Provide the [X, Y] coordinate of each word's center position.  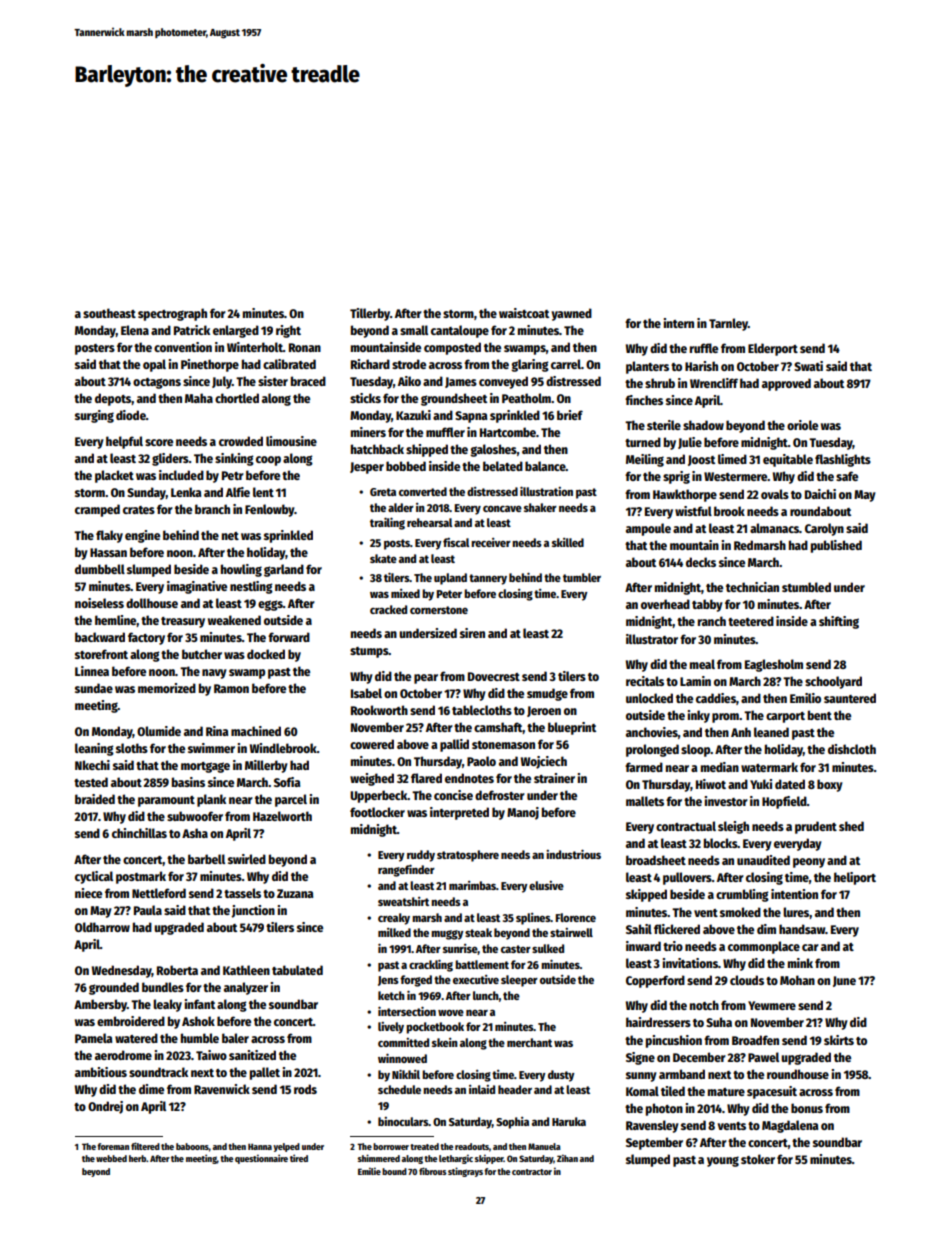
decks [701, 562]
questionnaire [261, 1159]
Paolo [481, 761]
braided [95, 799]
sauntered [850, 698]
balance [545, 466]
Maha [199, 398]
